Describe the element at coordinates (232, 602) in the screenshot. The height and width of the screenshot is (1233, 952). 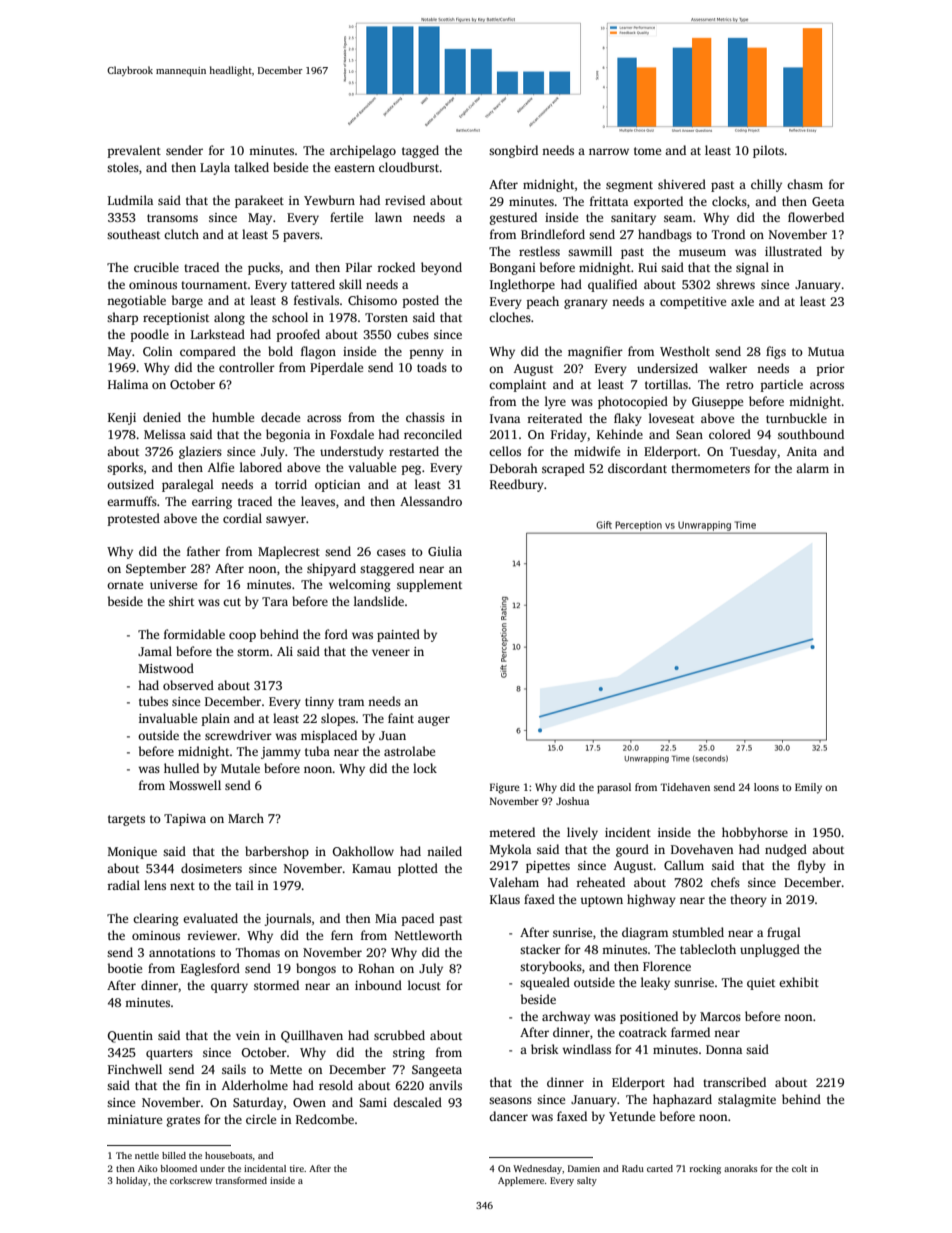
I see `cut` at that location.
